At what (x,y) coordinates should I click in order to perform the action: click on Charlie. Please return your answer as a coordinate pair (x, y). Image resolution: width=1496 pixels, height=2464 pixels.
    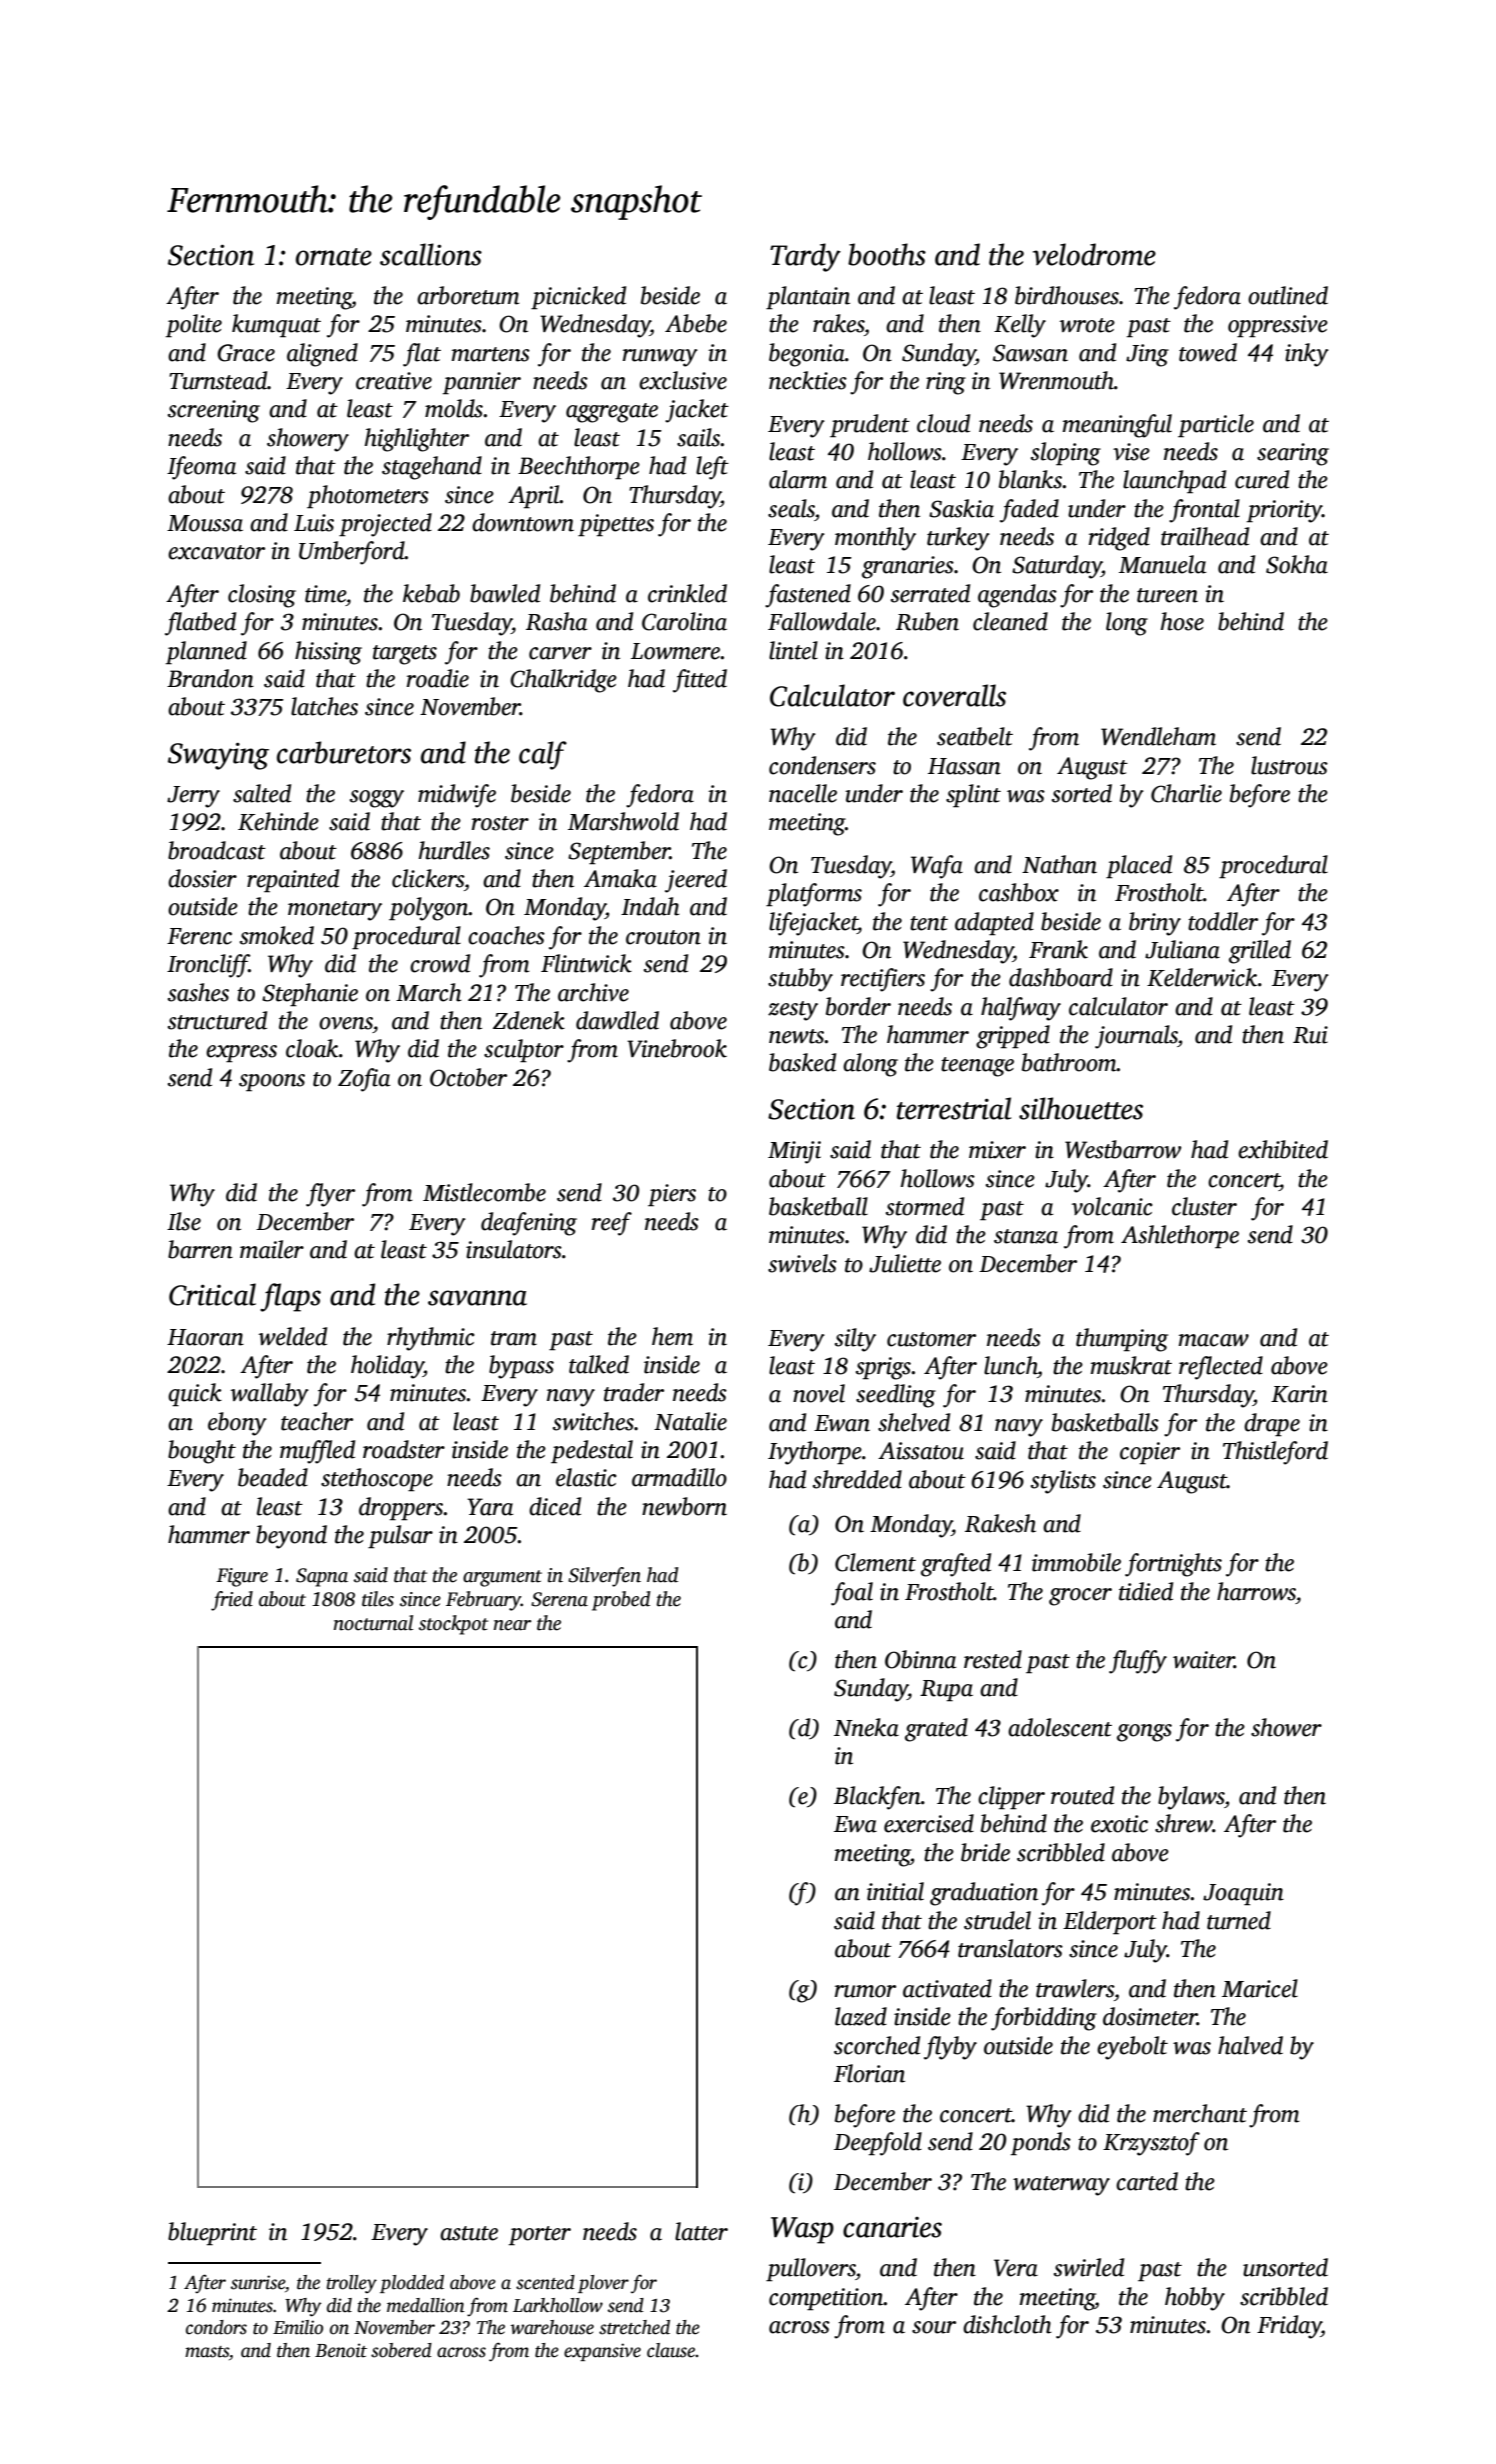
    Looking at the image, I should click on (1186, 793).
